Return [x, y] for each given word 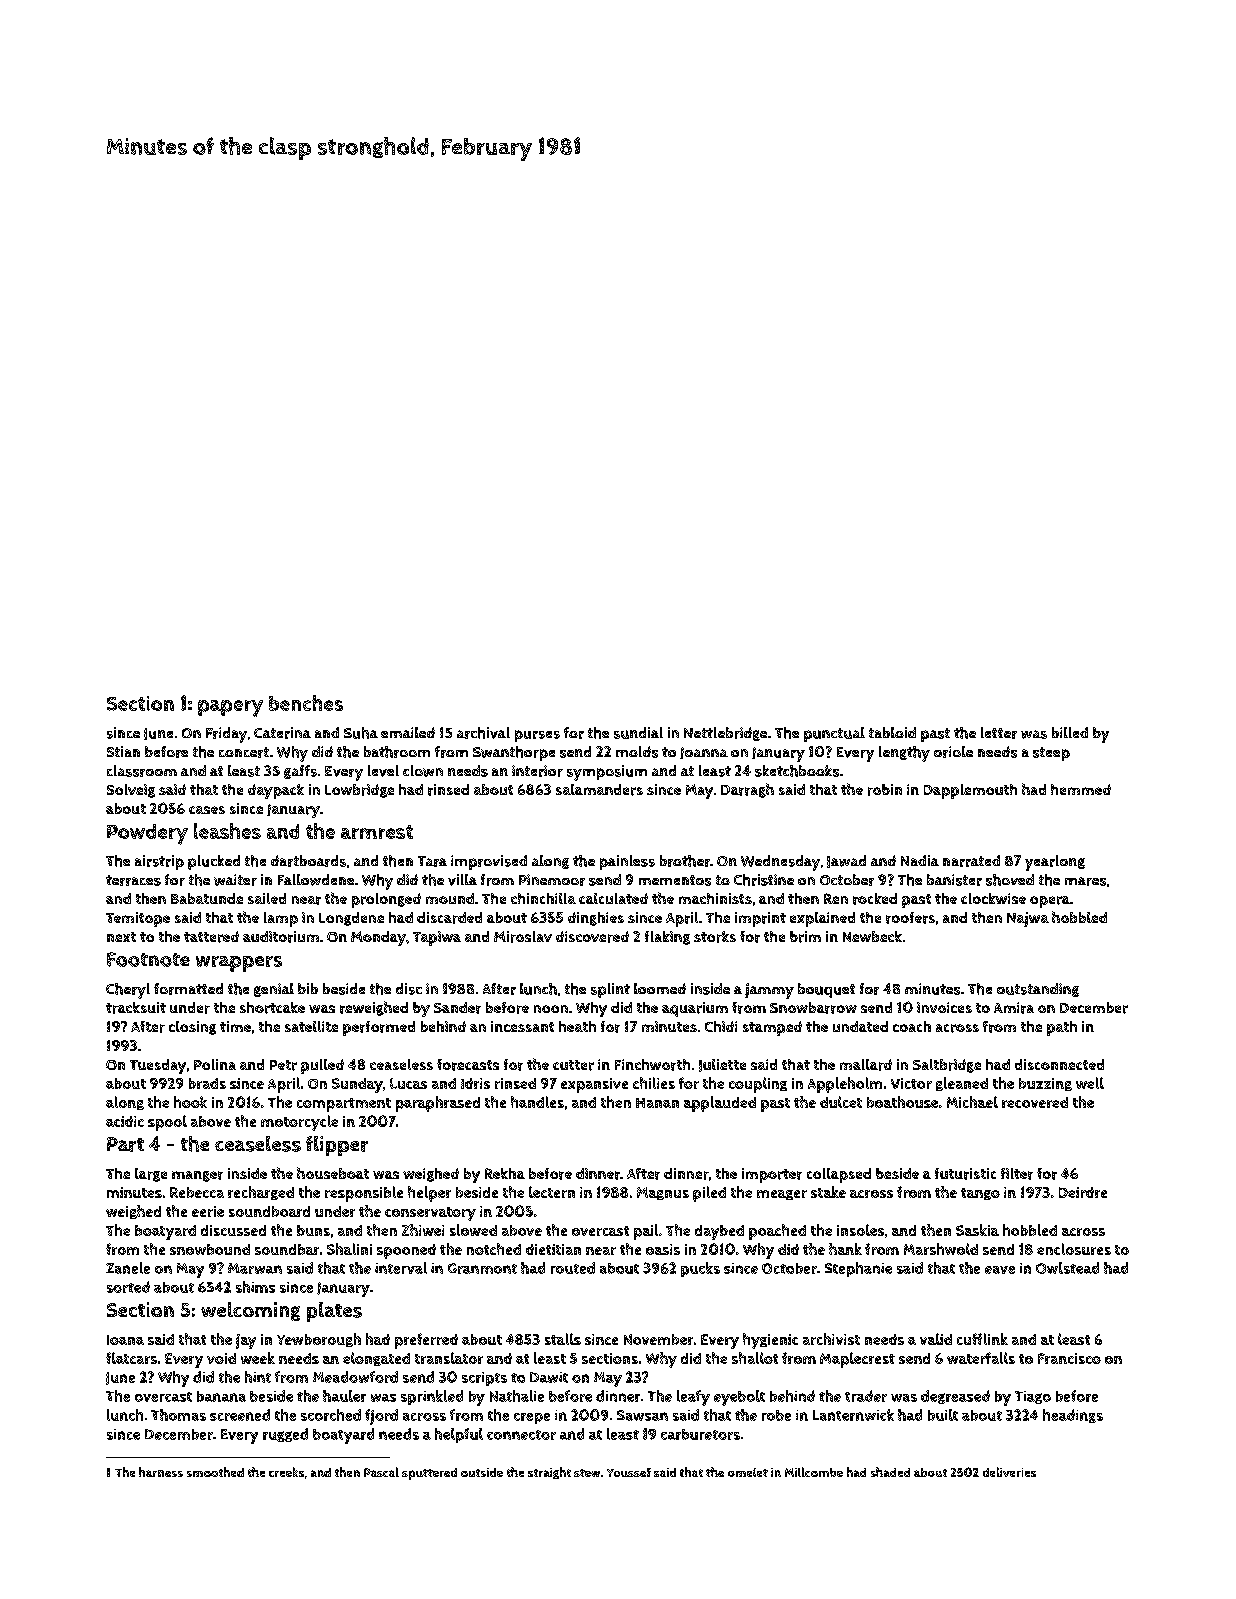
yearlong [1055, 863]
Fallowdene [316, 880]
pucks [700, 1269]
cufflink [982, 1339]
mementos [675, 880]
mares [1085, 881]
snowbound [210, 1249]
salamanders [599, 790]
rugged [285, 1435]
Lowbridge [359, 791]
